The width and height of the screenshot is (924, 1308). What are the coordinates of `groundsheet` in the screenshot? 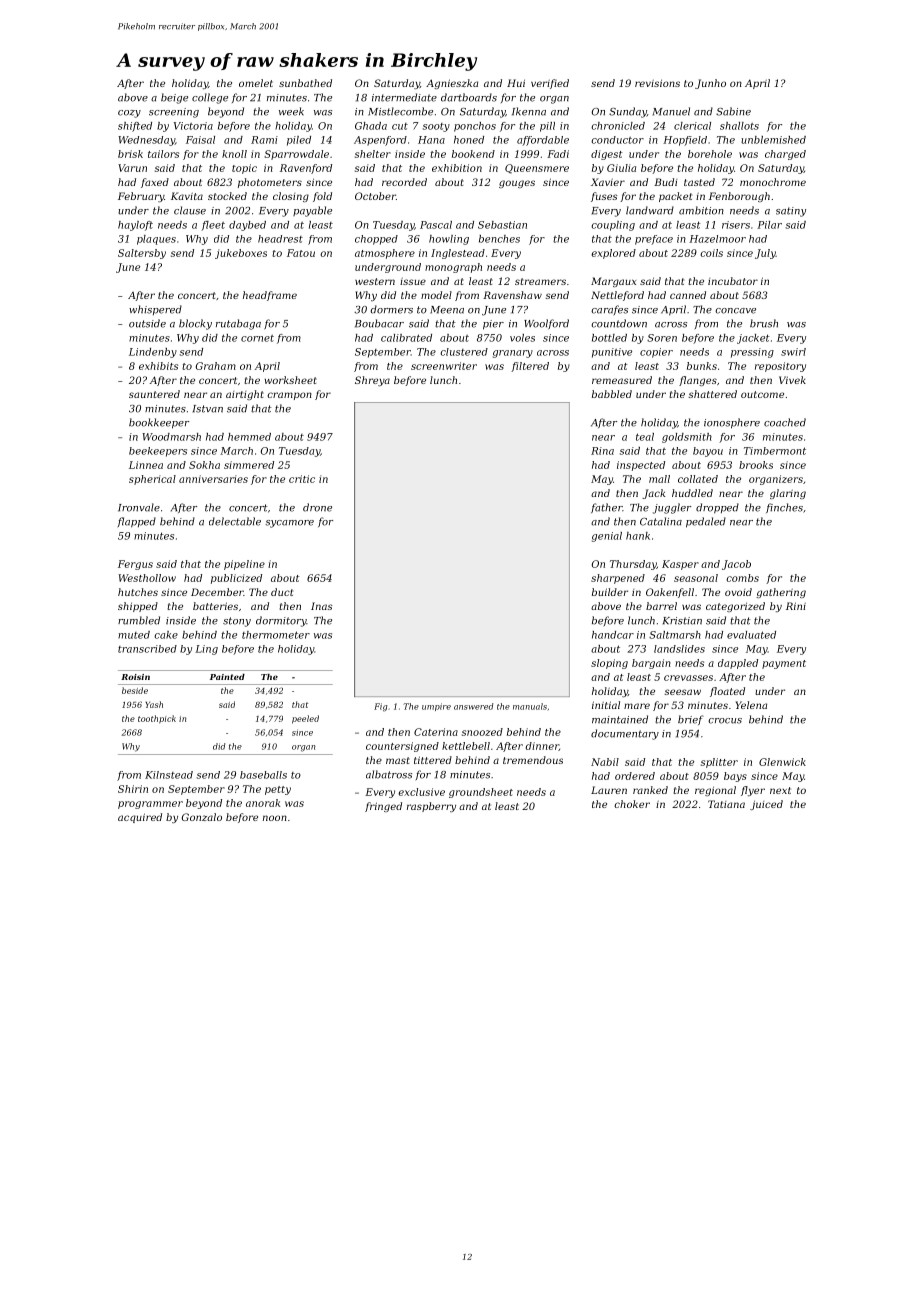 It's located at (481, 793).
